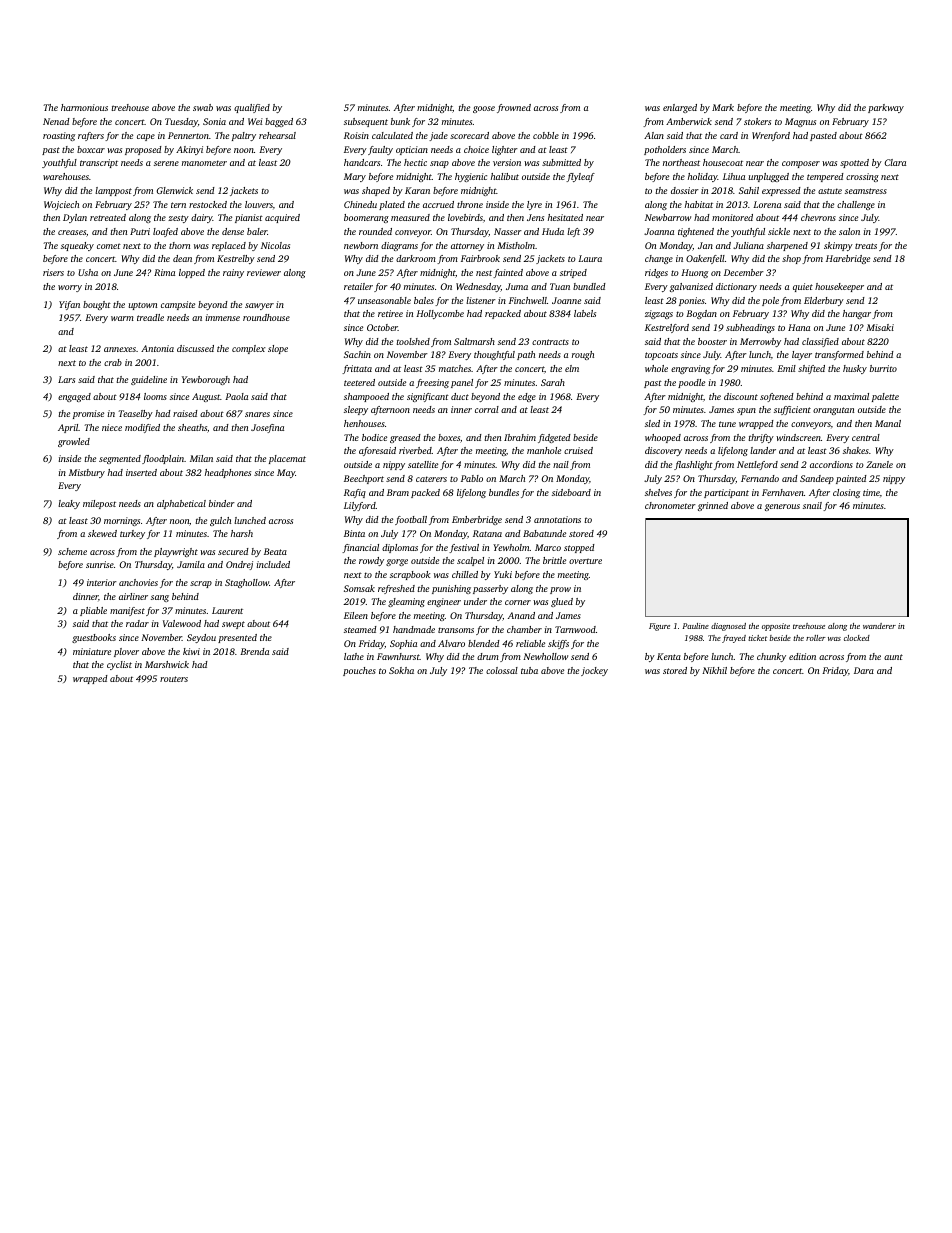 This screenshot has width=952, height=1233. Describe the element at coordinates (690, 369) in the screenshot. I see `engraving` at that location.
